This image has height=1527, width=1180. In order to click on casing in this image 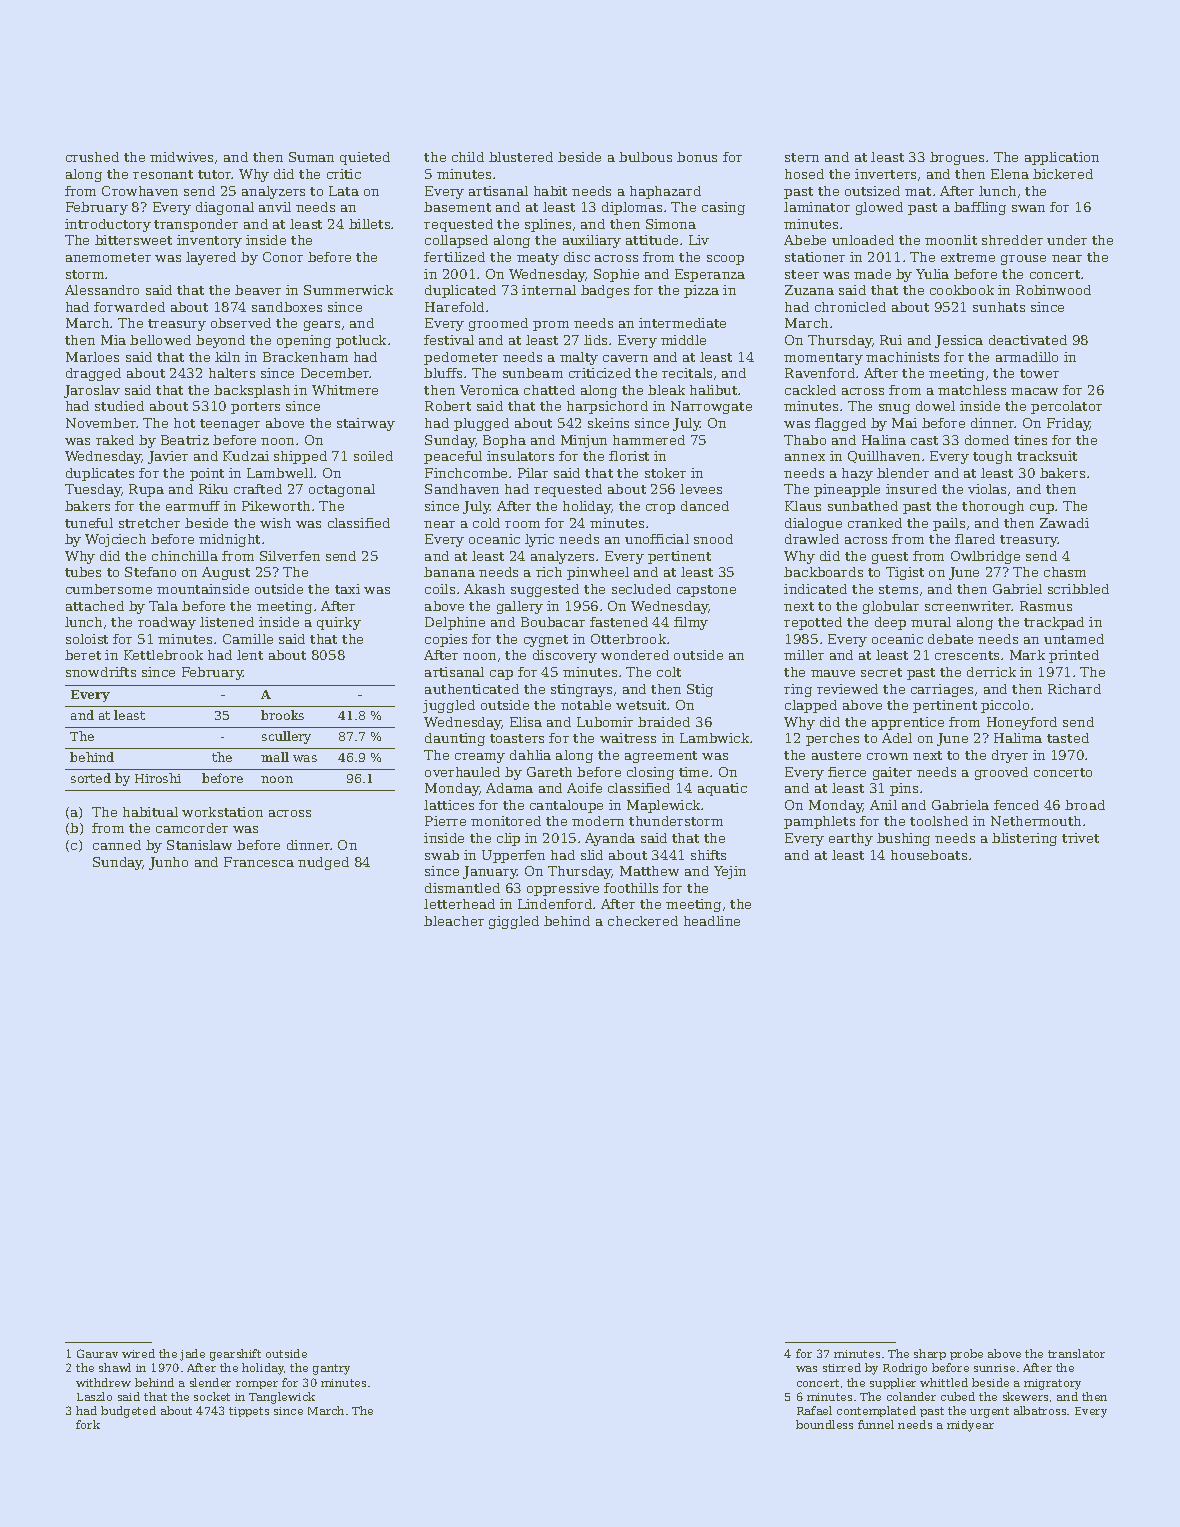, I will do `click(723, 208)`.
